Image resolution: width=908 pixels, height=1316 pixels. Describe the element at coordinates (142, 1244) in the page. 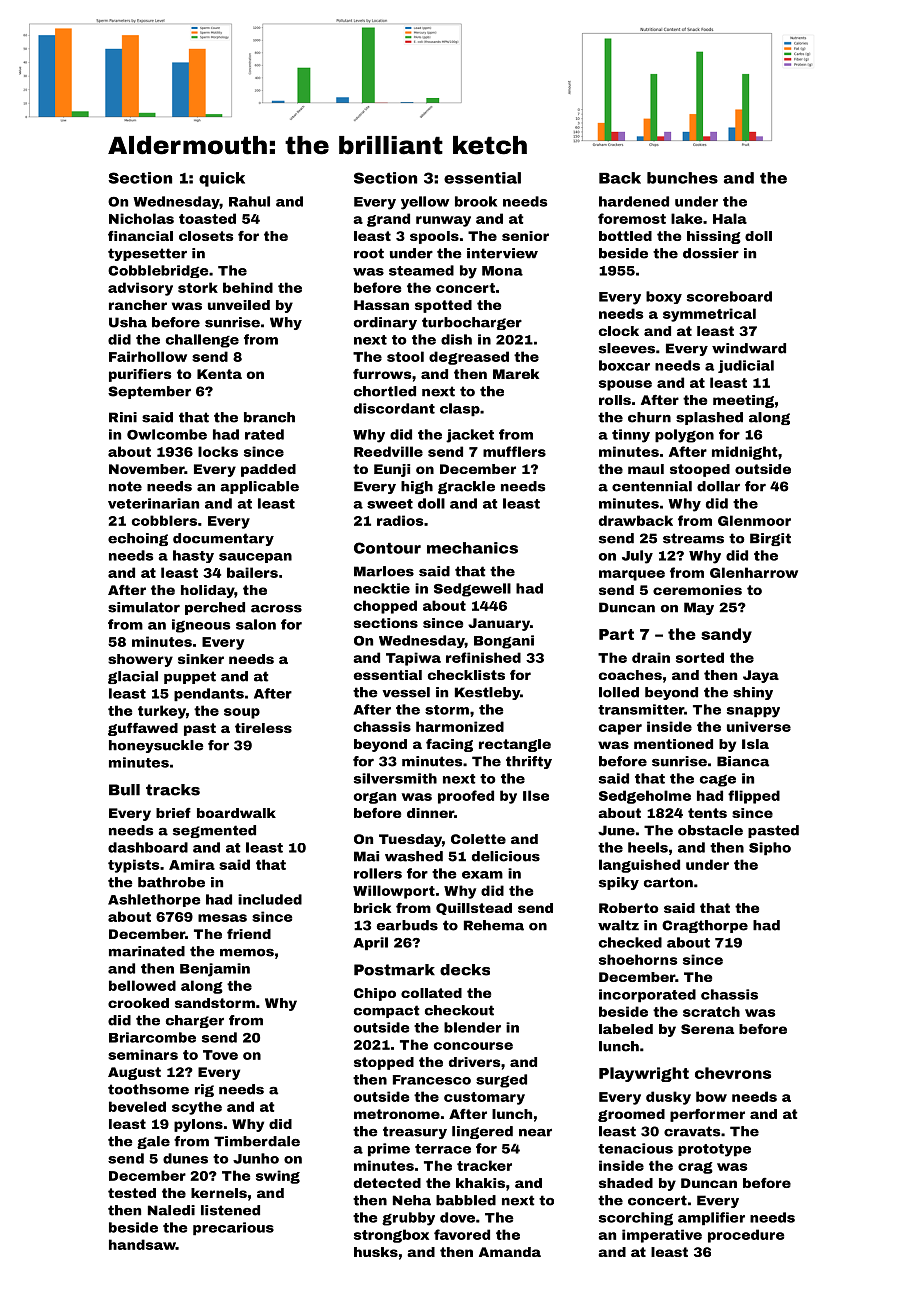

I see `handsaw` at that location.
